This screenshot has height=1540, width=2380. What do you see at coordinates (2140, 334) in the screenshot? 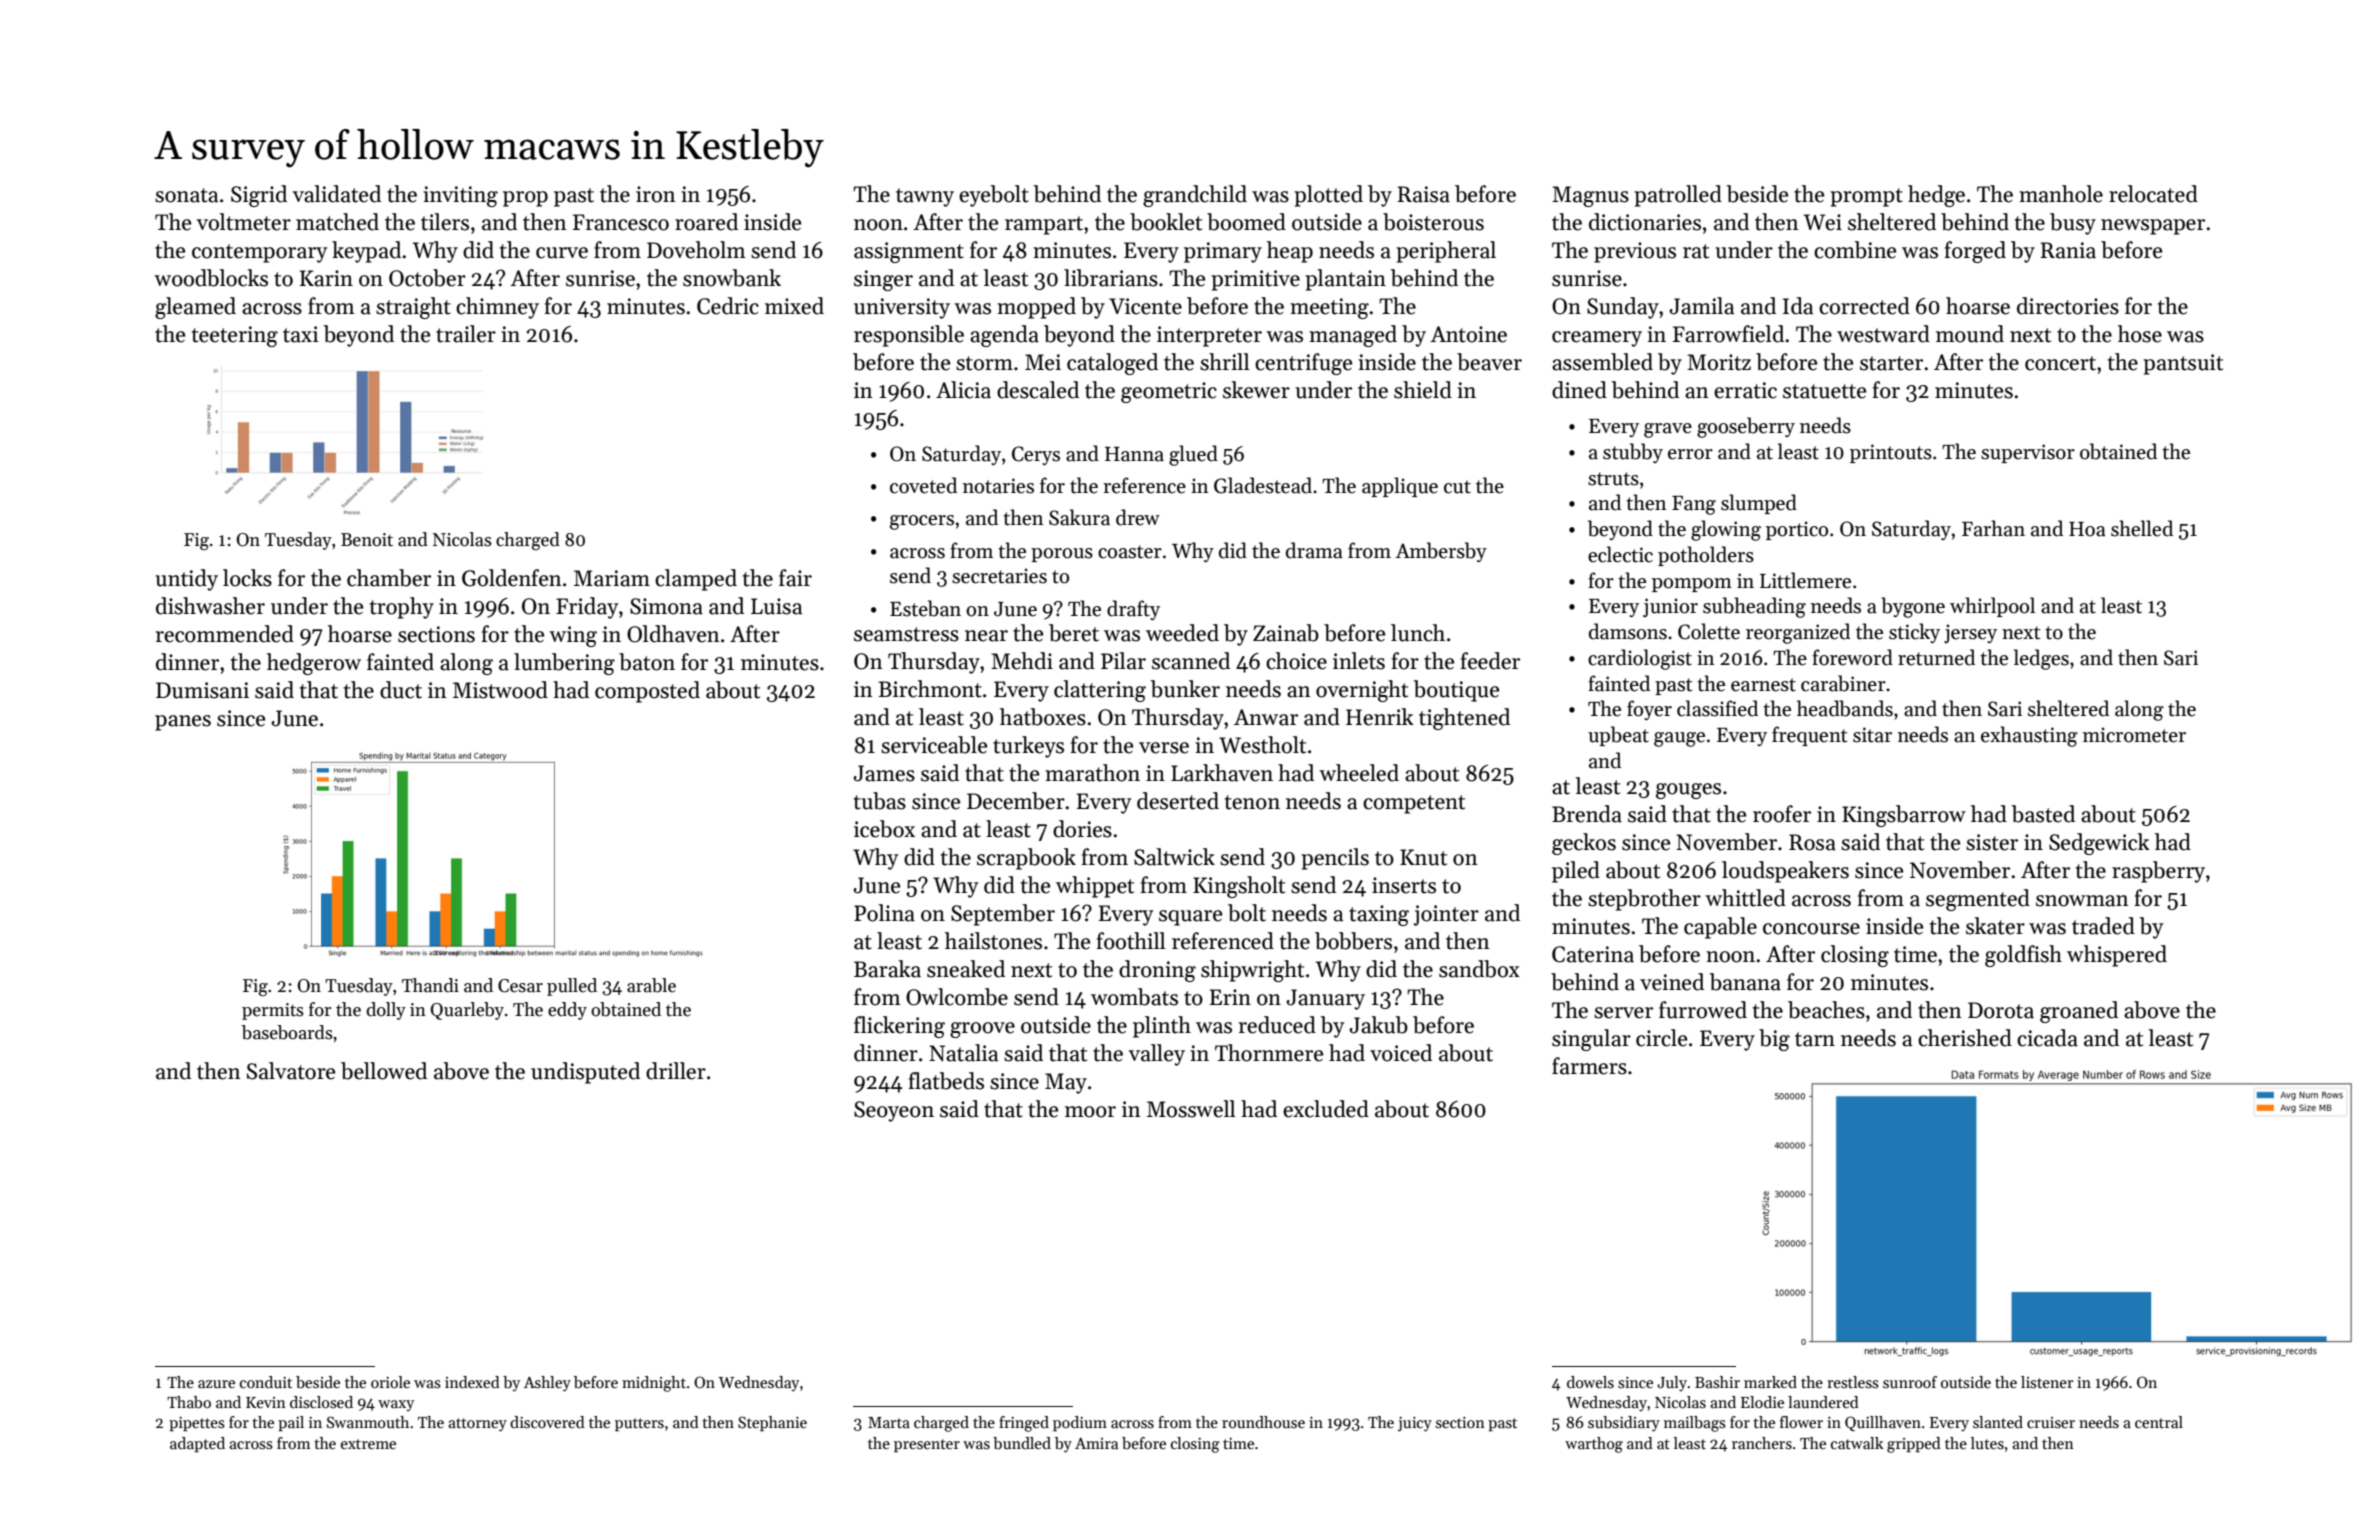
I see `hose` at bounding box center [2140, 334].
